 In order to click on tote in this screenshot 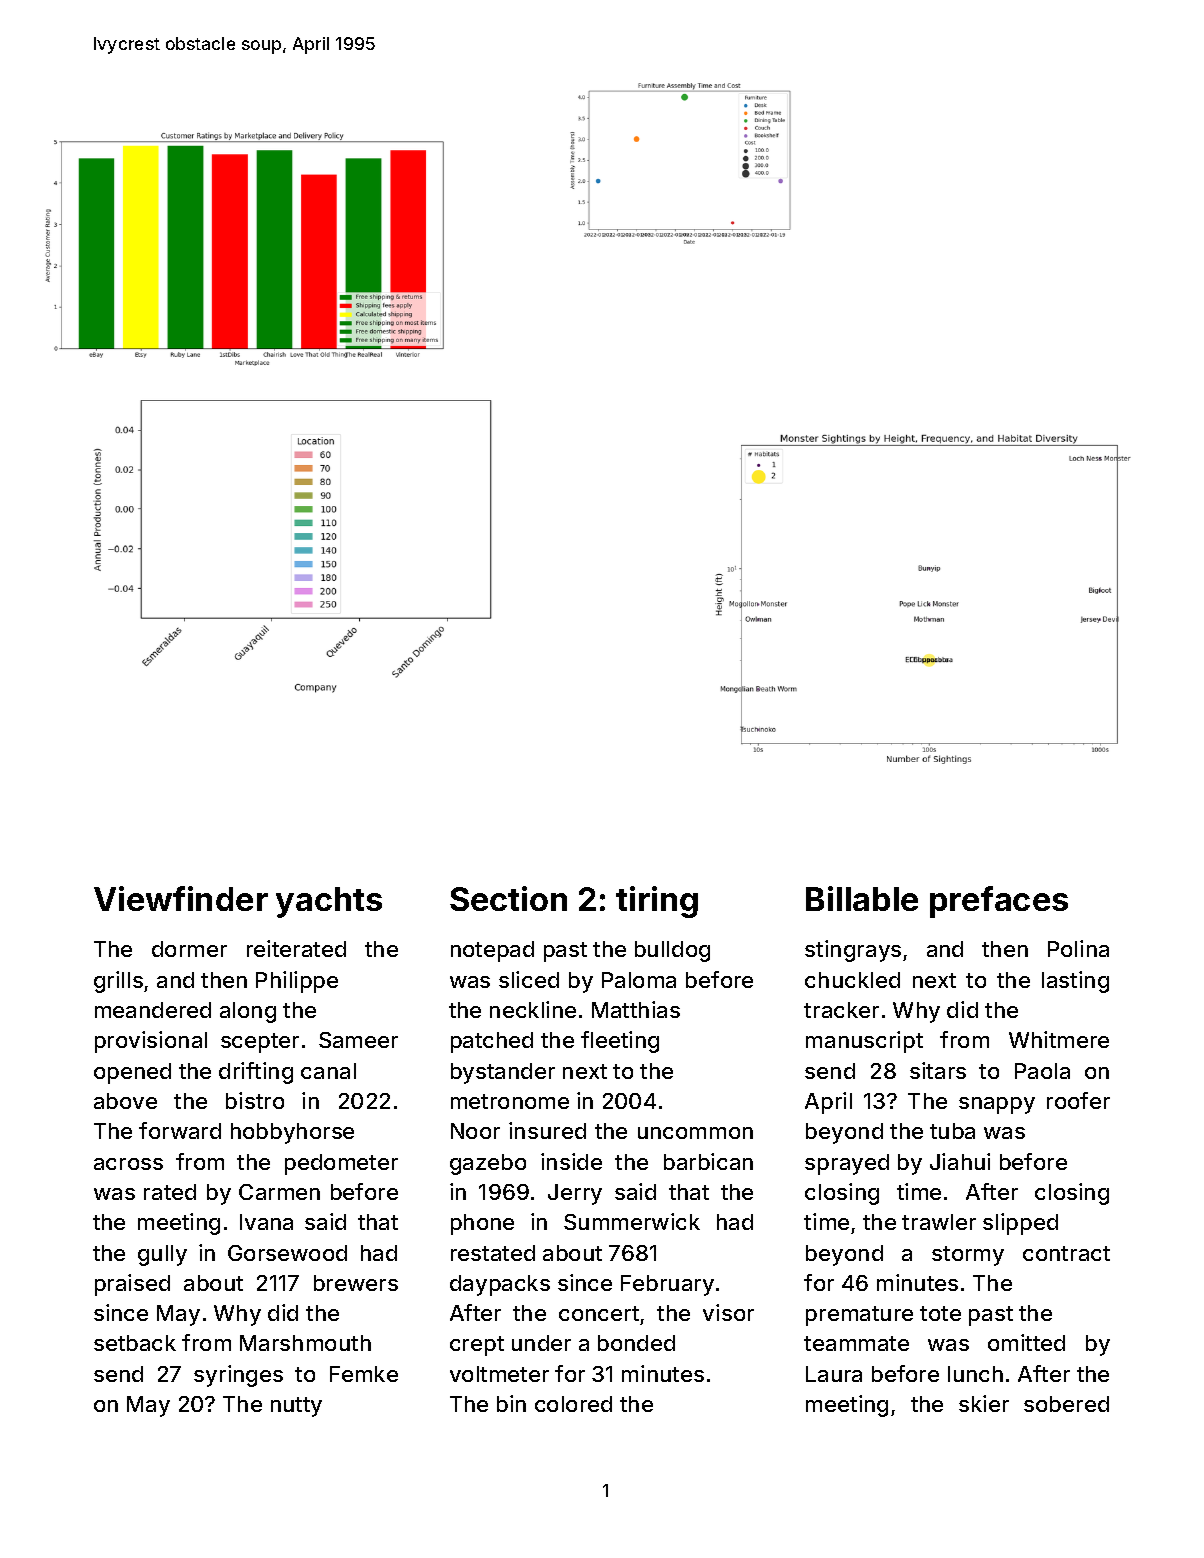, I will do `click(940, 1313)`.
